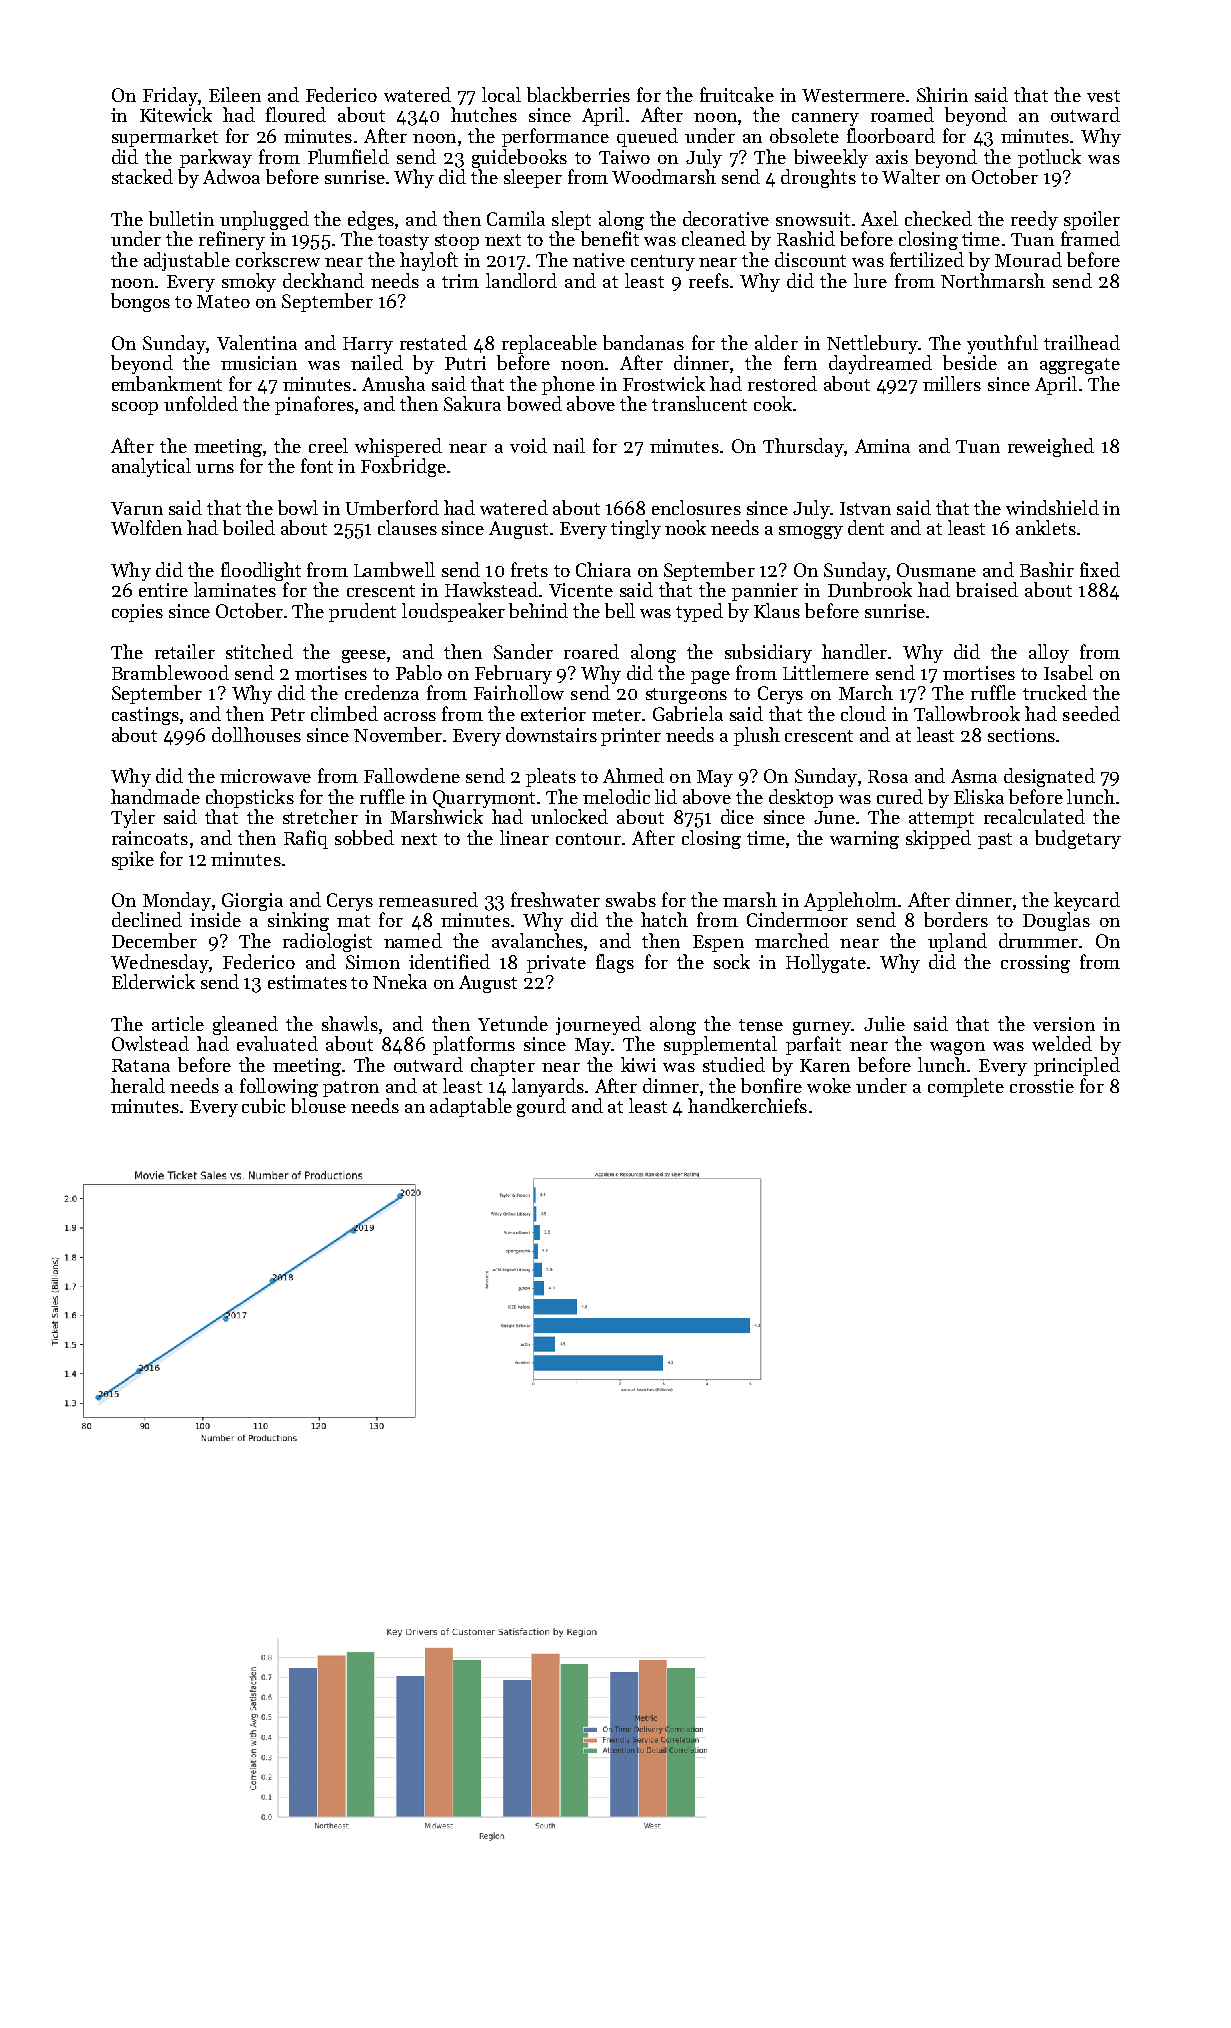 This image has height=2028, width=1231. What do you see at coordinates (170, 672) in the image?
I see `Bramblewood` at bounding box center [170, 672].
